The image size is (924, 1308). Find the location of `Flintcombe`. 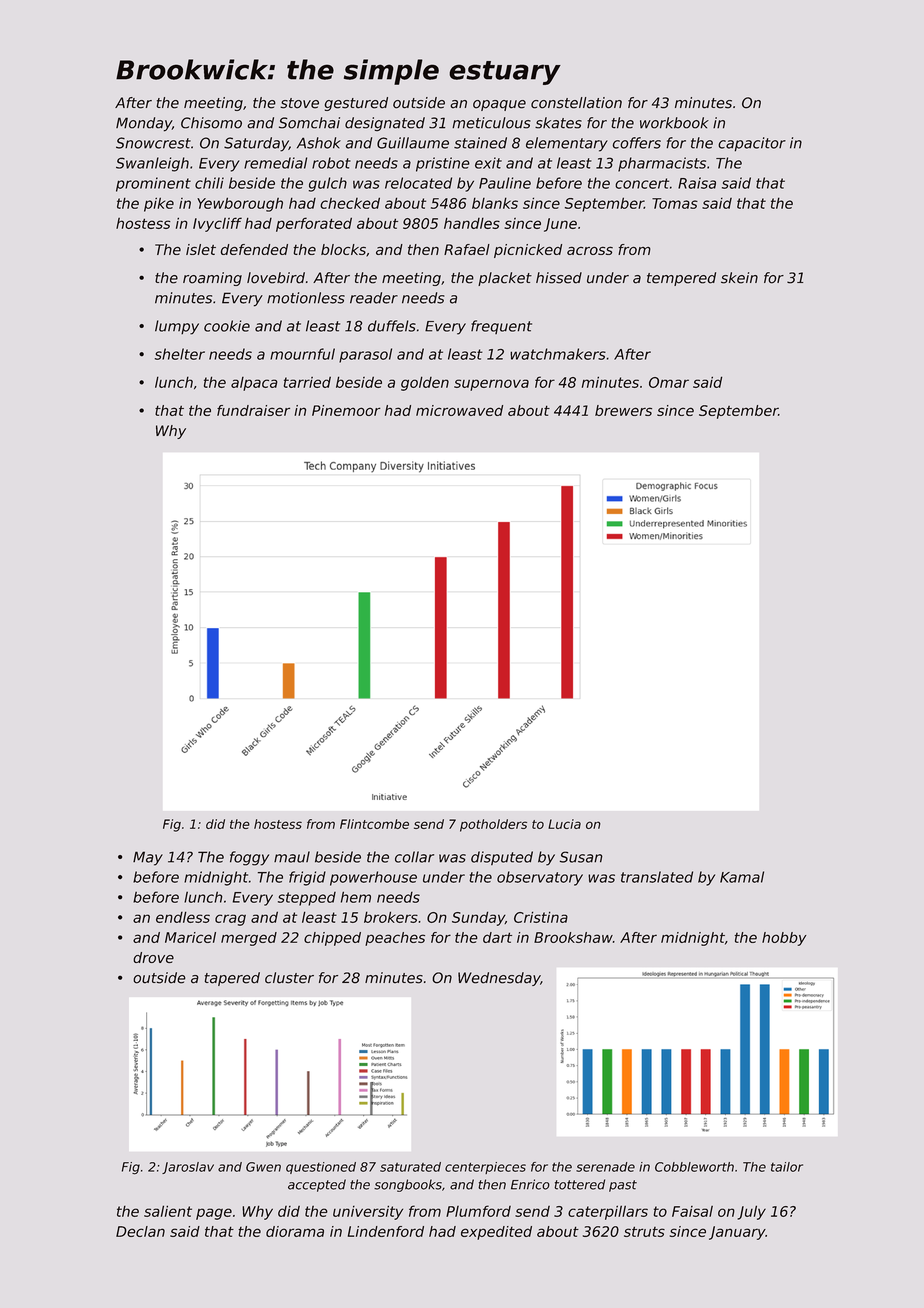

Flintcombe is located at coordinates (374, 824).
